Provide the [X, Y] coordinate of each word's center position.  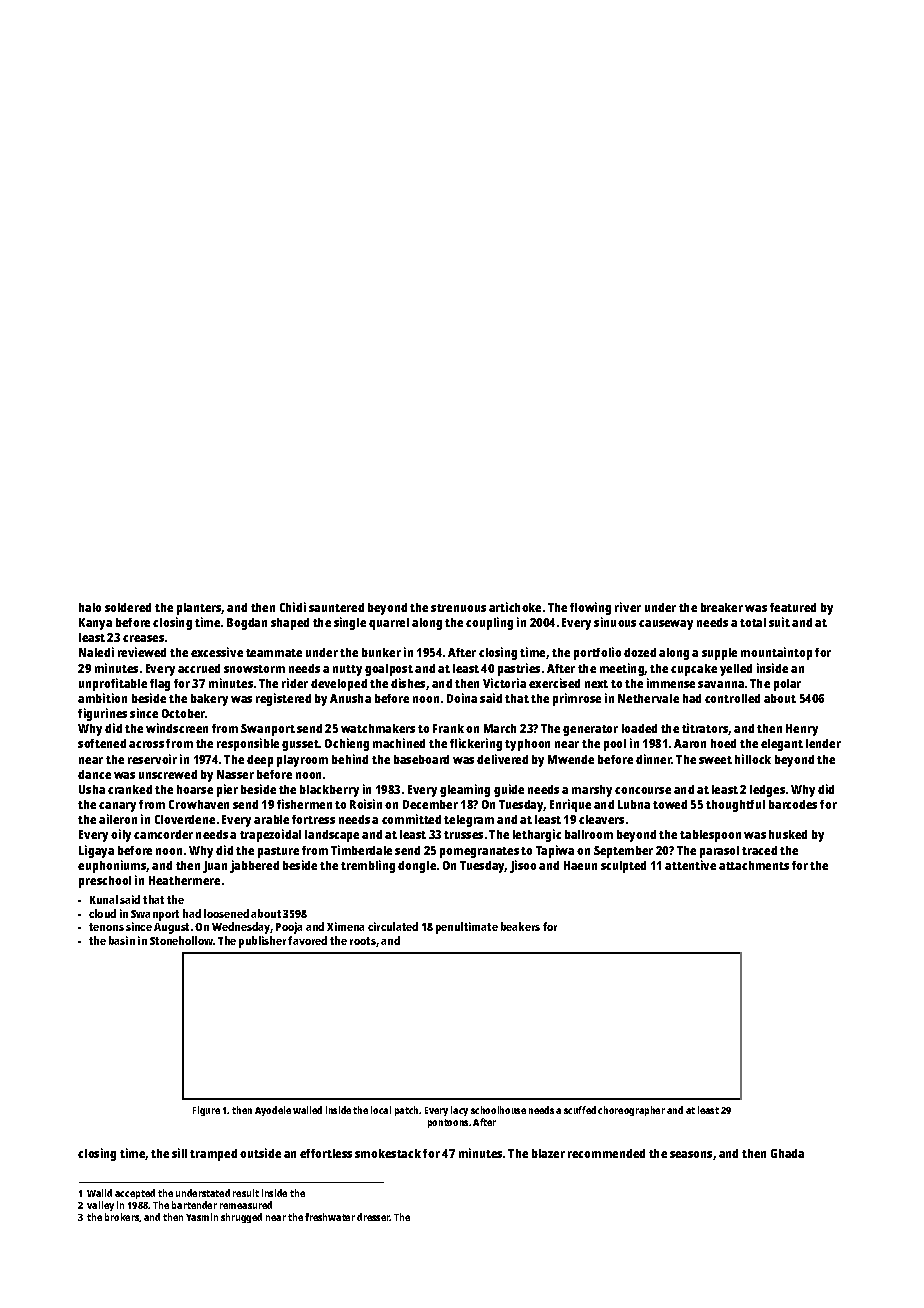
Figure [206, 1111]
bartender [194, 1205]
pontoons [448, 1123]
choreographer [631, 1111]
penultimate [467, 928]
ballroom [589, 834]
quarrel [389, 624]
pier [227, 790]
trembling [368, 866]
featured [793, 607]
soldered [128, 607]
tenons [106, 927]
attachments [754, 865]
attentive [690, 865]
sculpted [623, 867]
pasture [278, 852]
